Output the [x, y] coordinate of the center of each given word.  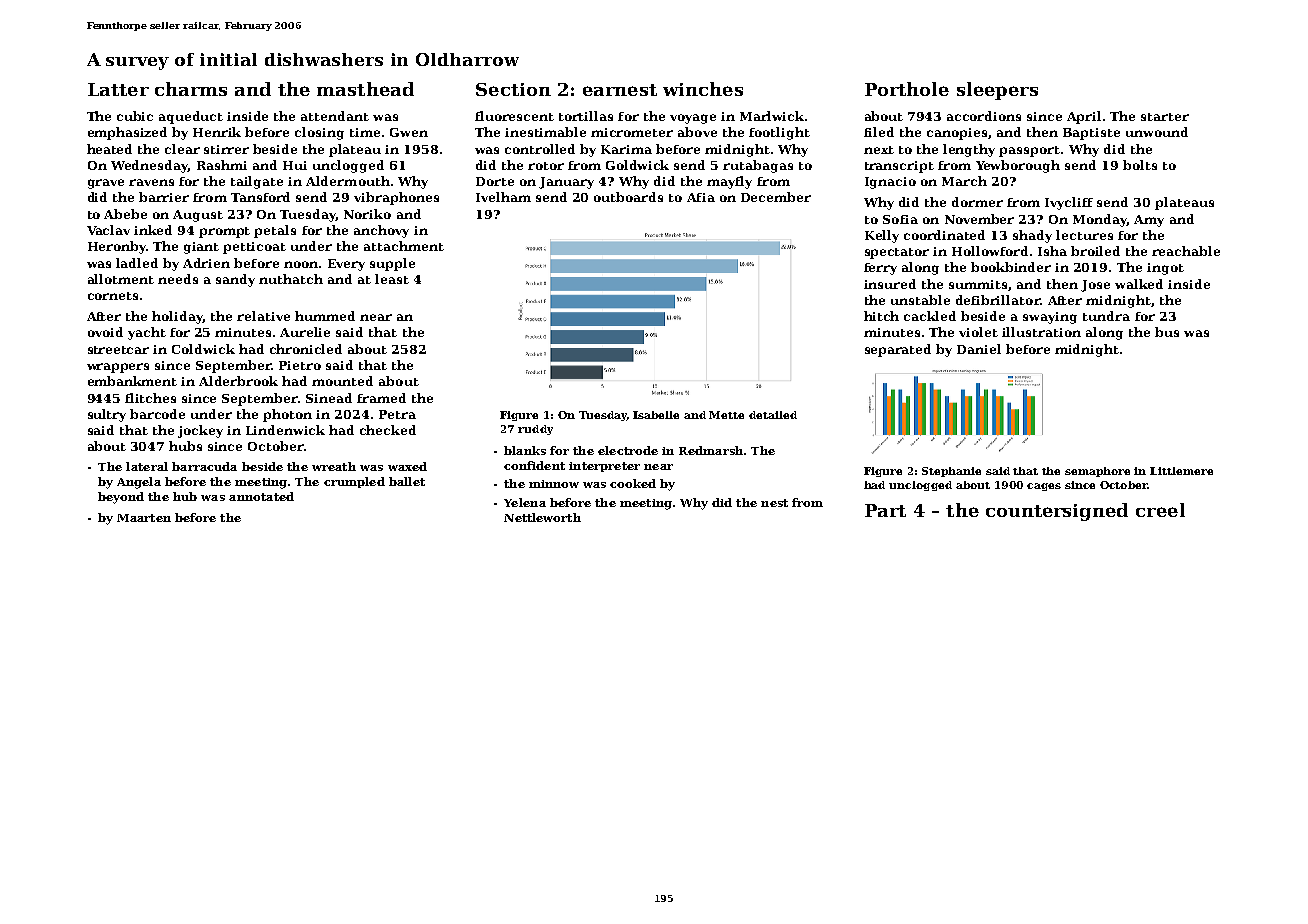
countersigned [1057, 512]
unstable [920, 300]
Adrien [206, 263]
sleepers [997, 91]
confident [534, 465]
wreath [334, 466]
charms [191, 89]
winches [703, 89]
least [392, 279]
